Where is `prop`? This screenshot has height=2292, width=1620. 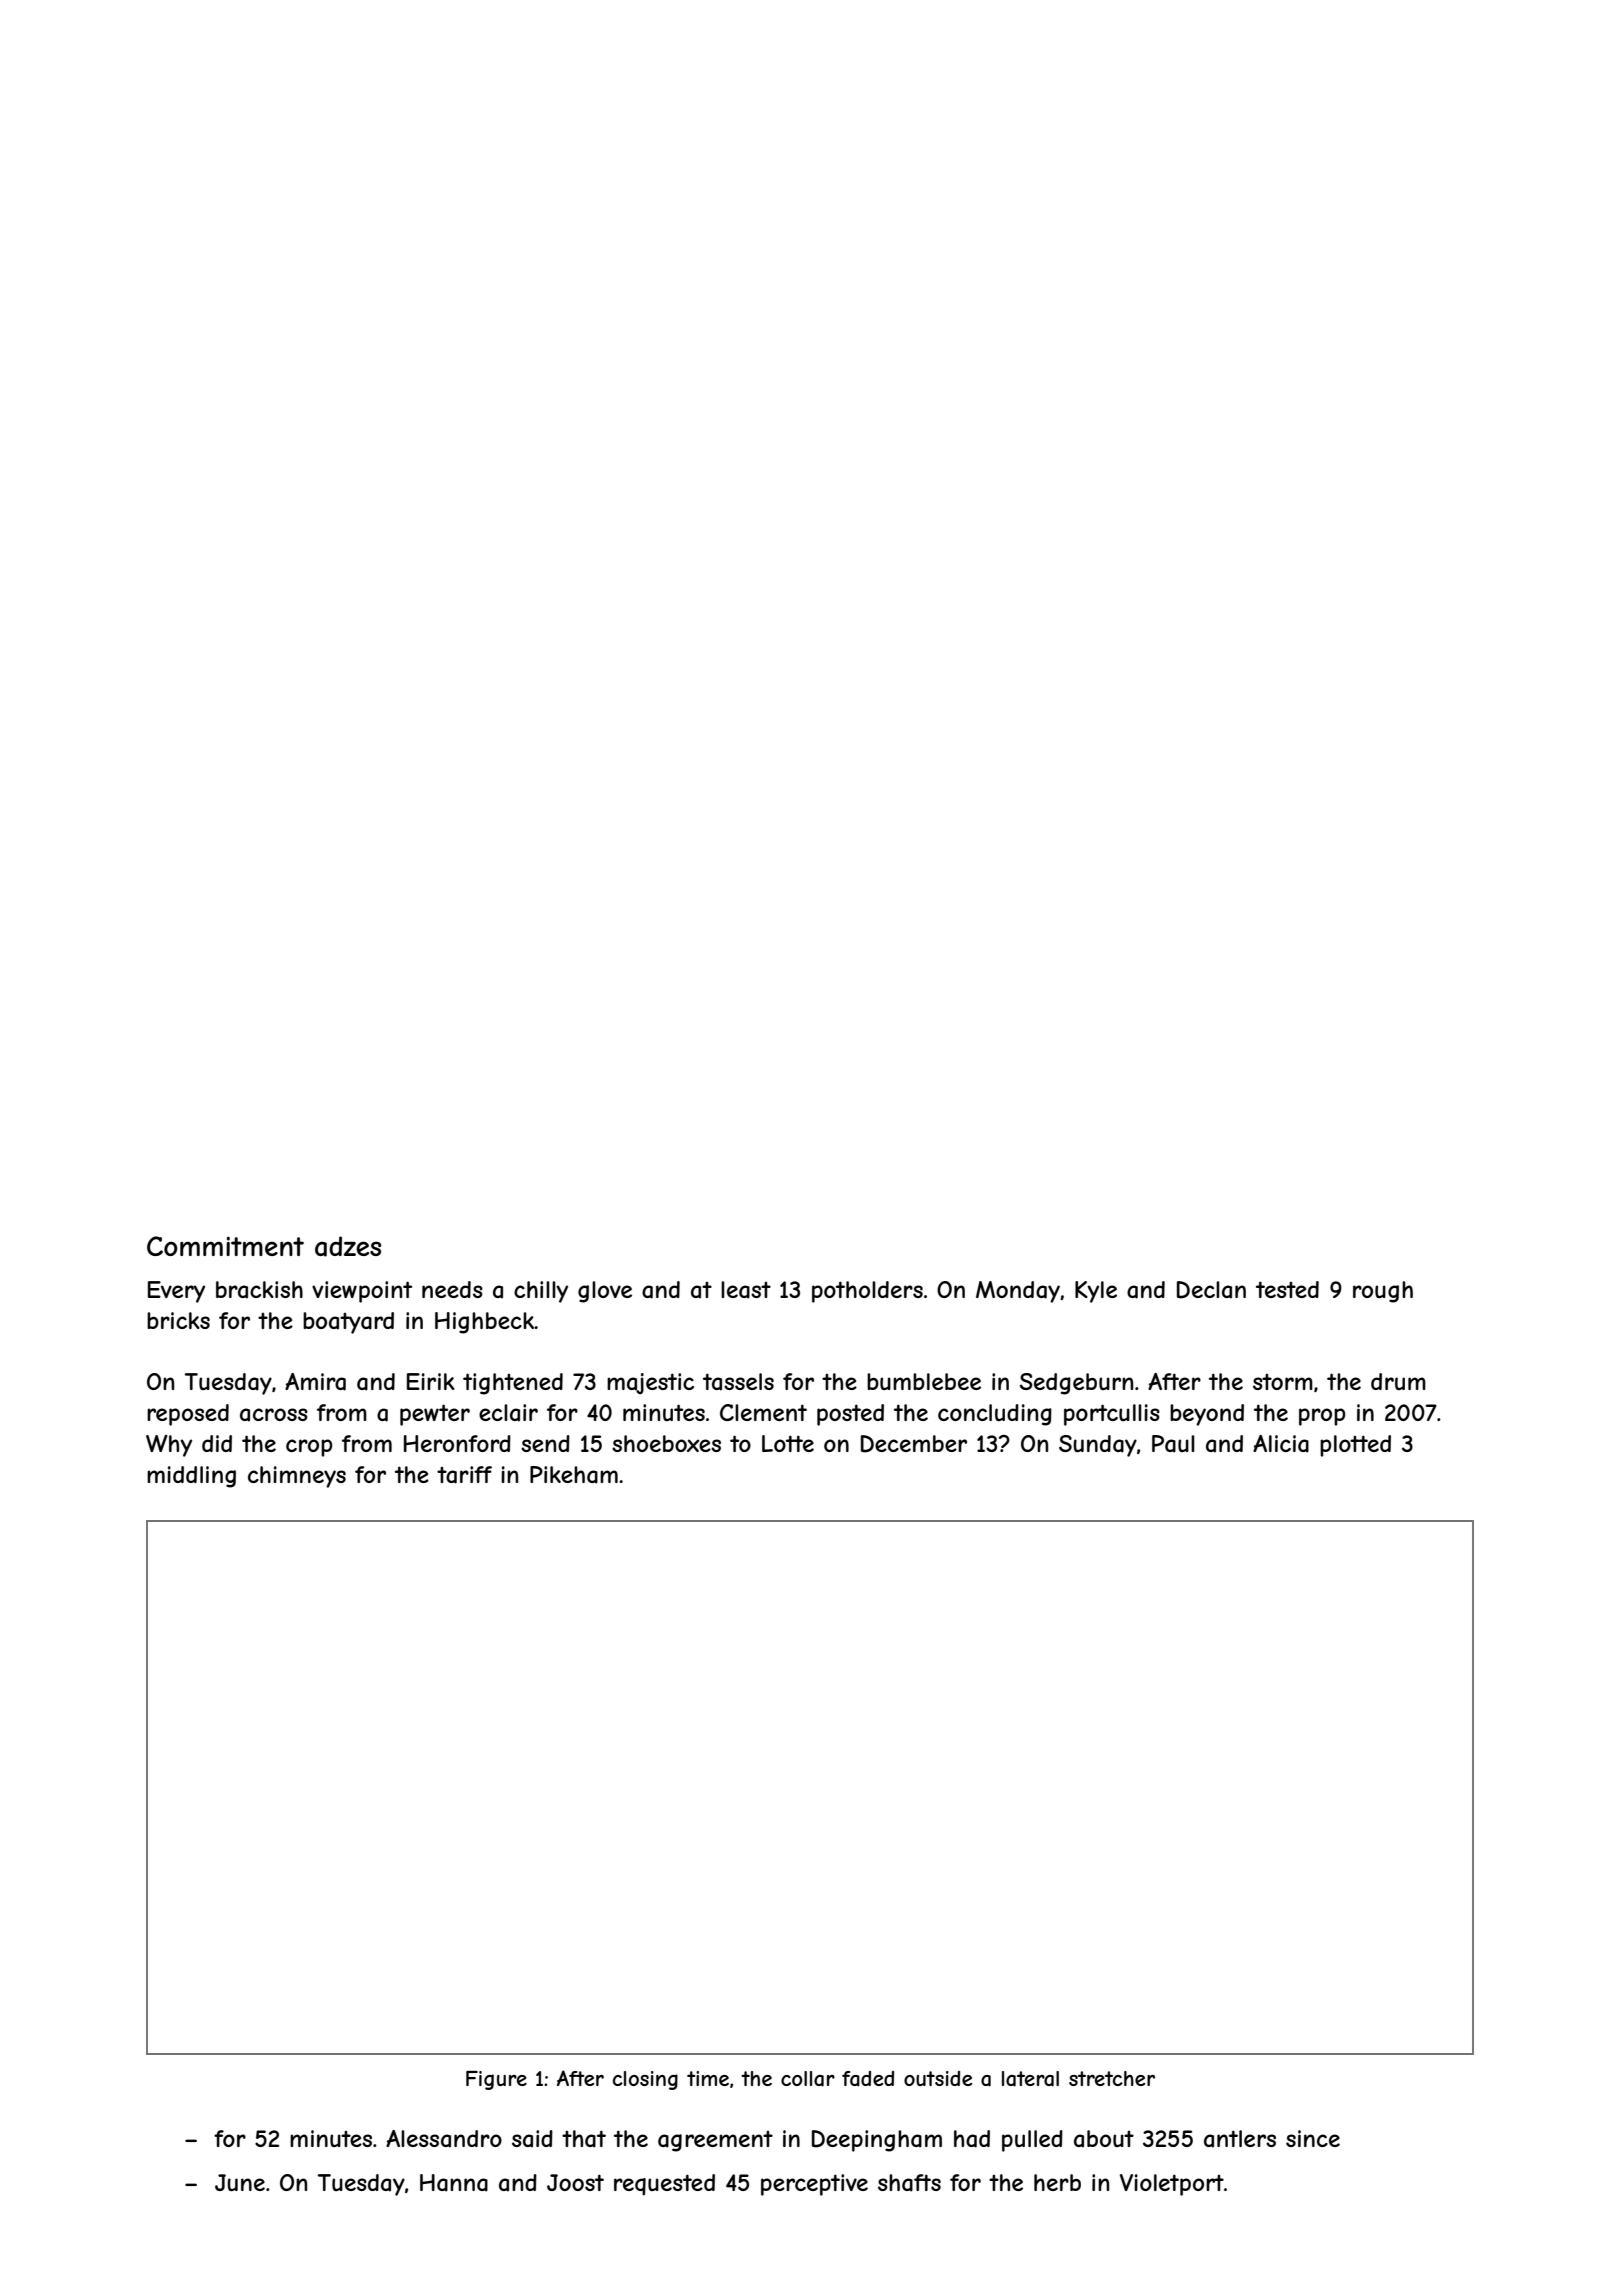 prop is located at coordinates (1322, 1417).
